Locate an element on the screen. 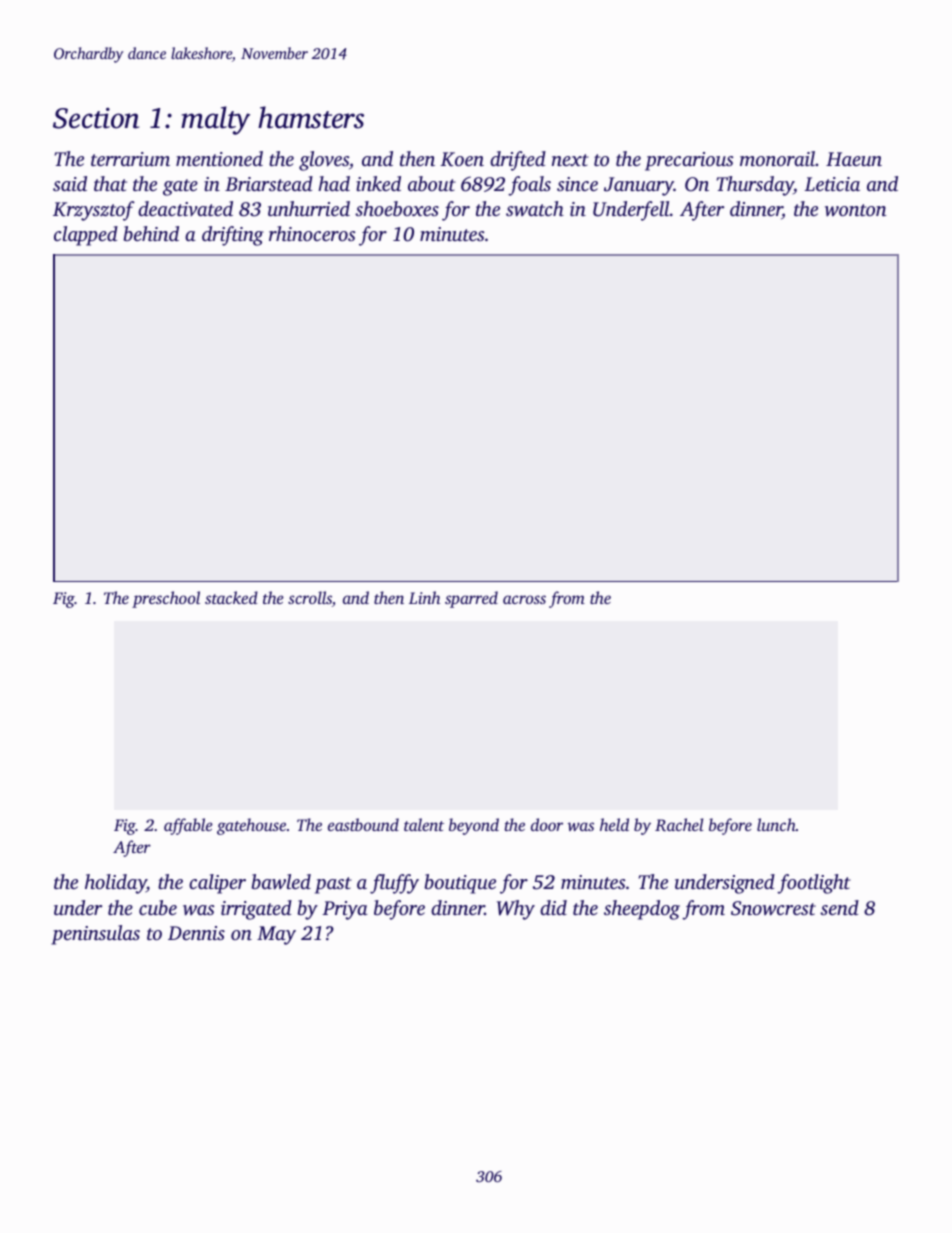 The height and width of the screenshot is (1233, 952). Linh is located at coordinates (424, 597).
